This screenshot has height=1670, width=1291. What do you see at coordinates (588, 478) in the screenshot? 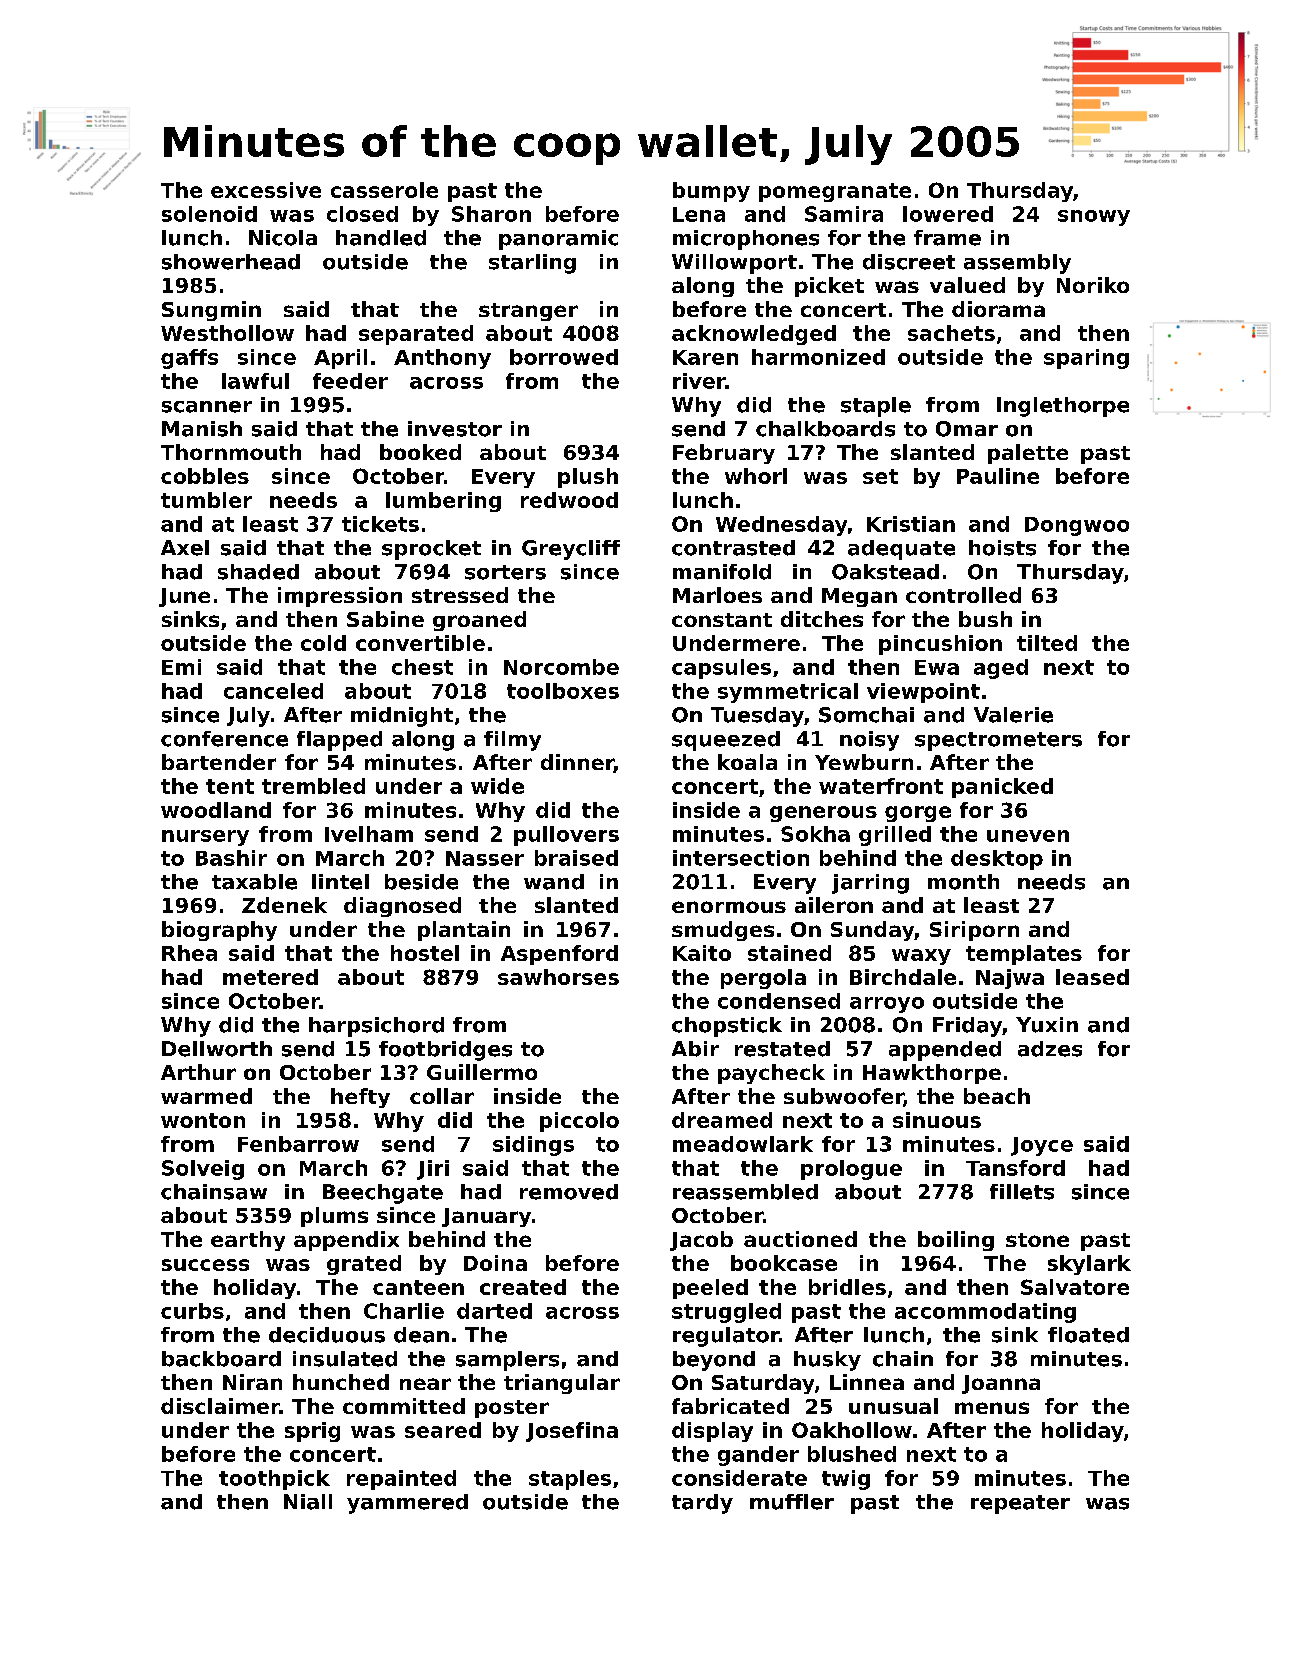
I see `plush` at bounding box center [588, 478].
